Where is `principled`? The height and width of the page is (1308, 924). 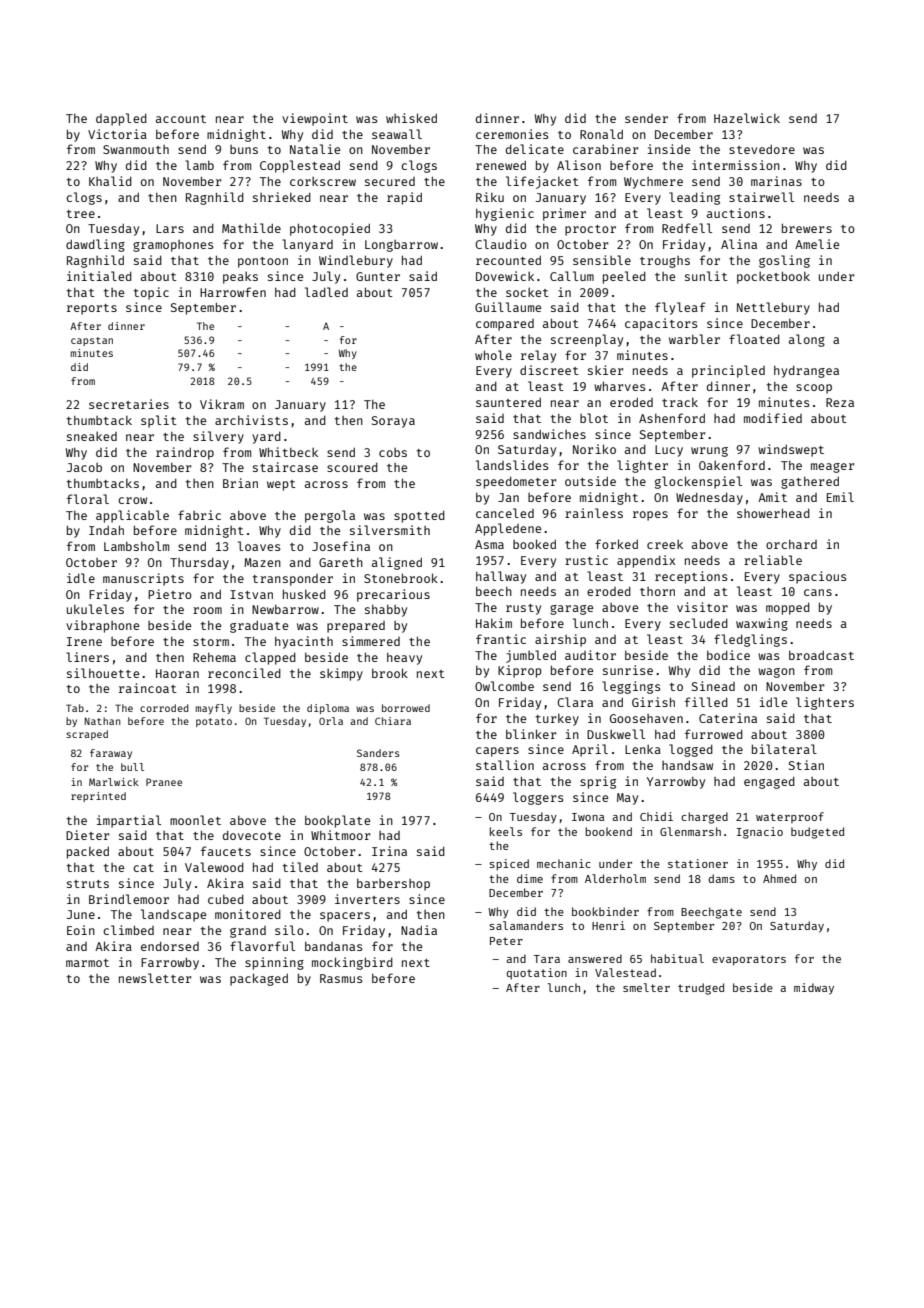
principled is located at coordinates (728, 371).
